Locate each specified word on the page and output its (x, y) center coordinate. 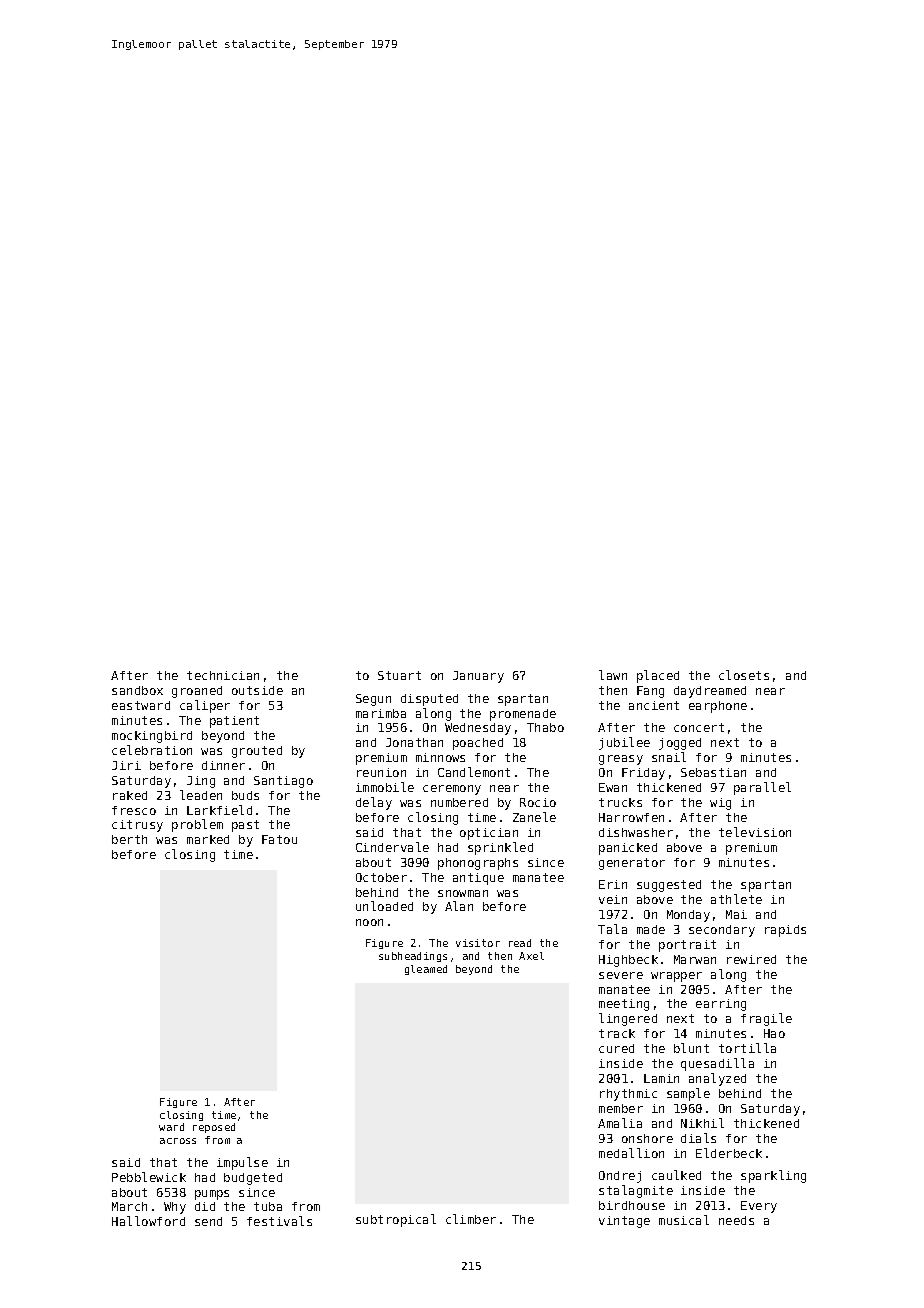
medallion (631, 1153)
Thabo (545, 727)
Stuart (399, 675)
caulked (676, 1175)
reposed (214, 1128)
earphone (718, 707)
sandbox (137, 690)
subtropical (396, 1220)
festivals (279, 1221)
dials (698, 1138)
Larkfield (219, 810)
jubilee (624, 743)
